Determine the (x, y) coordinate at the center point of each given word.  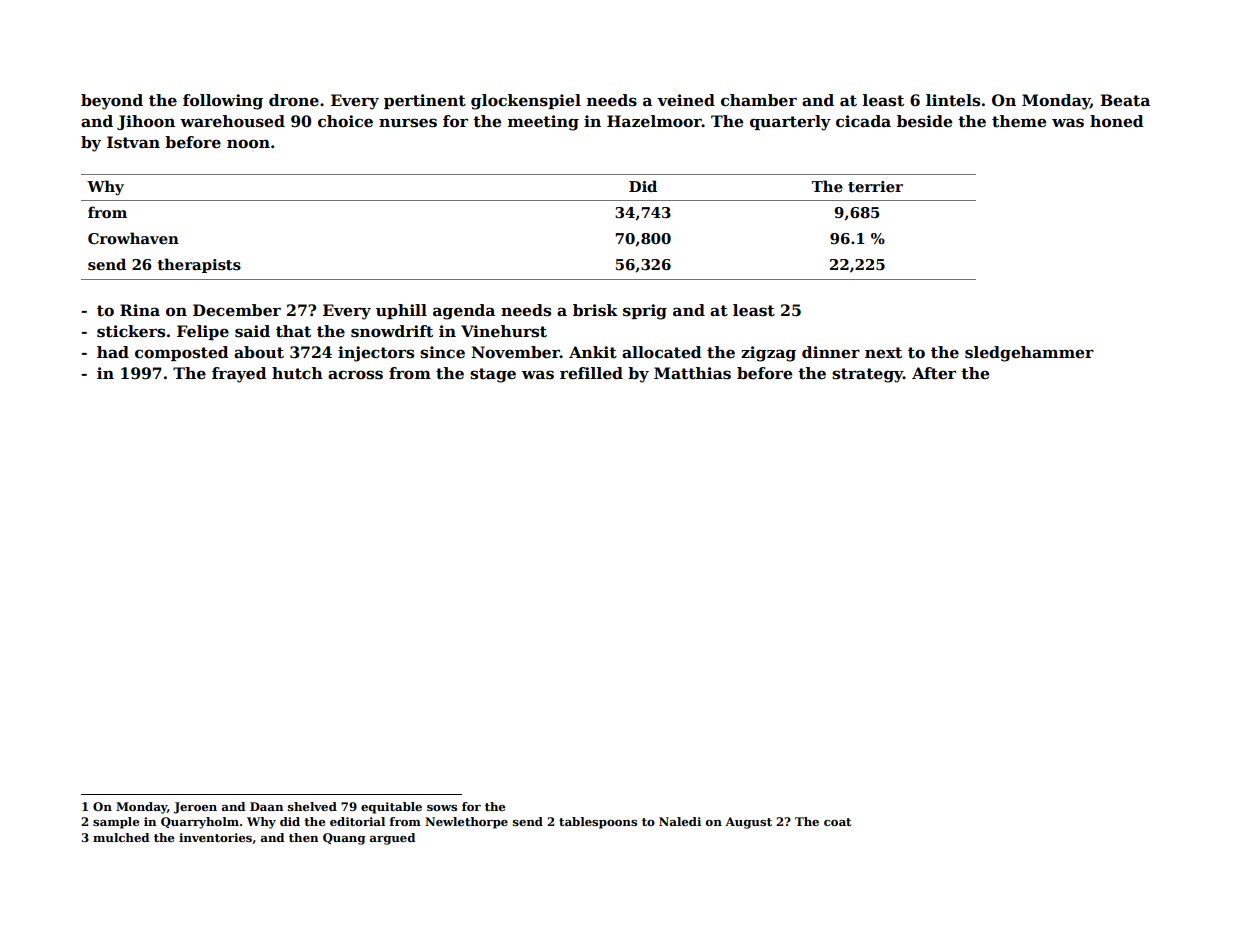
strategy (867, 375)
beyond (112, 102)
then (303, 837)
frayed (239, 375)
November (515, 352)
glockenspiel (526, 102)
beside (924, 121)
